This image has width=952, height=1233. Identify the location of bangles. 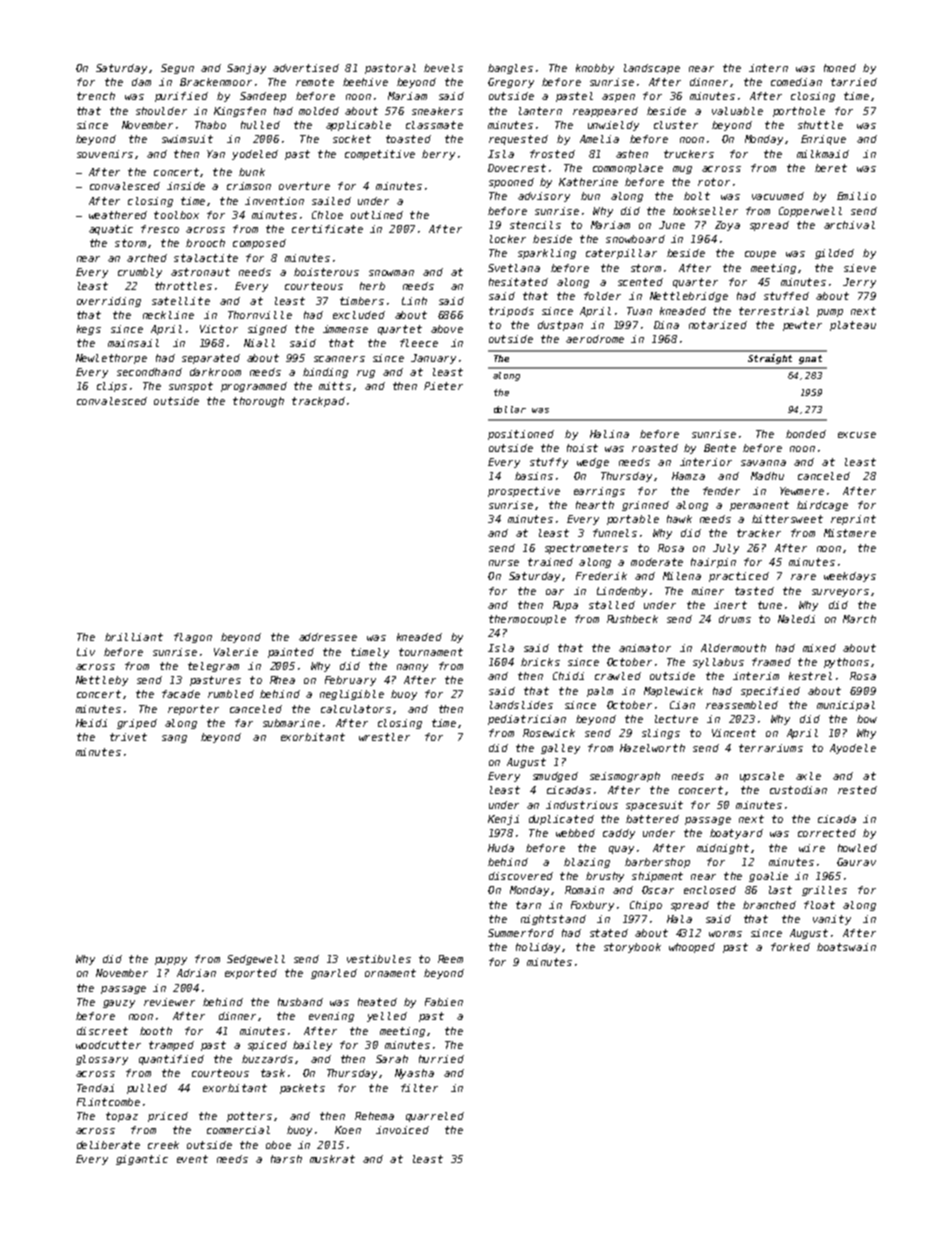
(510, 69).
